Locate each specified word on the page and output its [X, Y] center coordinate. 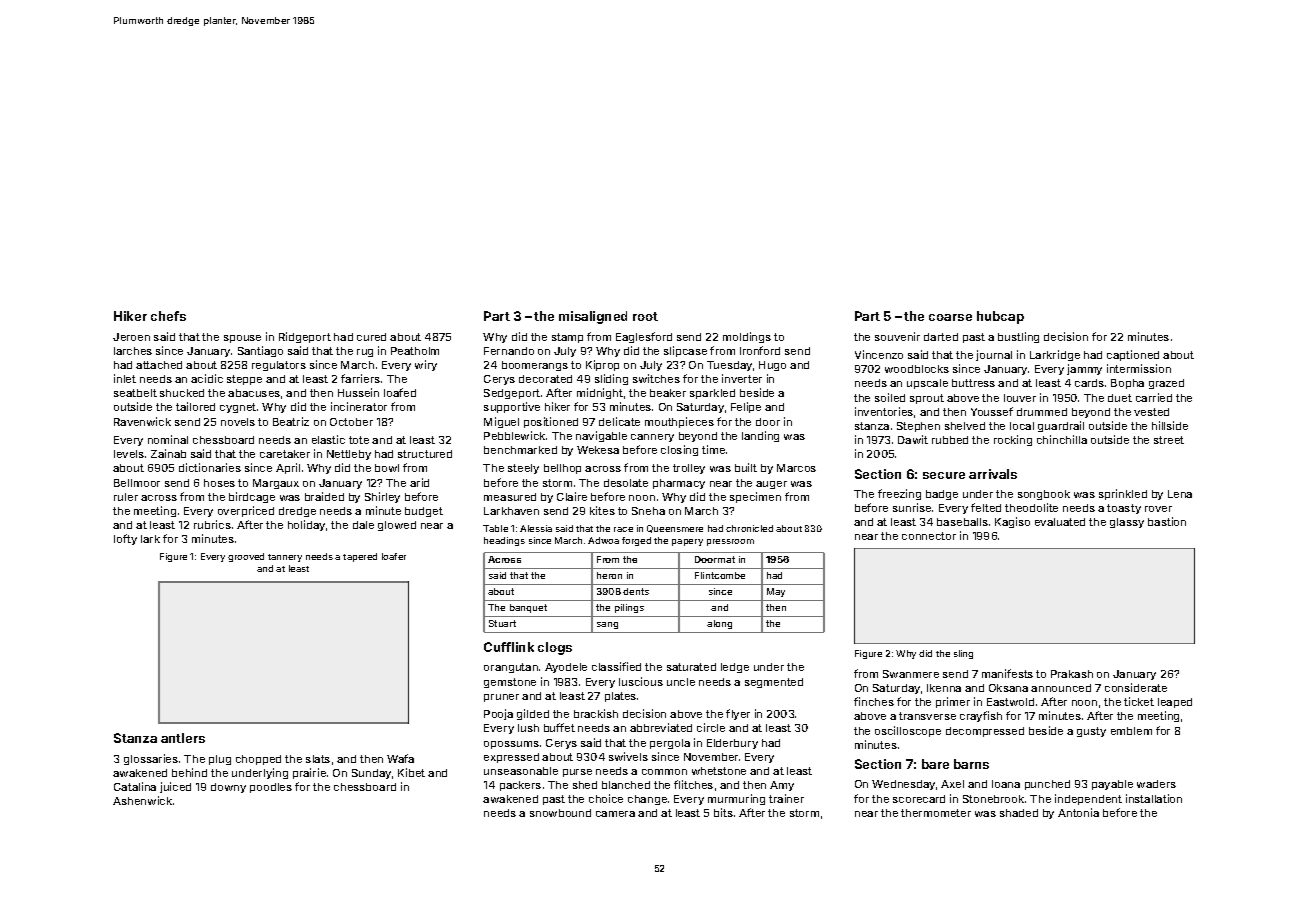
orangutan [511, 668]
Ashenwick [142, 800]
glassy [1127, 523]
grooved [246, 557]
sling [963, 654]
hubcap [1000, 317]
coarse [950, 317]
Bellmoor [137, 483]
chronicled [749, 528]
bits [723, 812]
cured [371, 337]
